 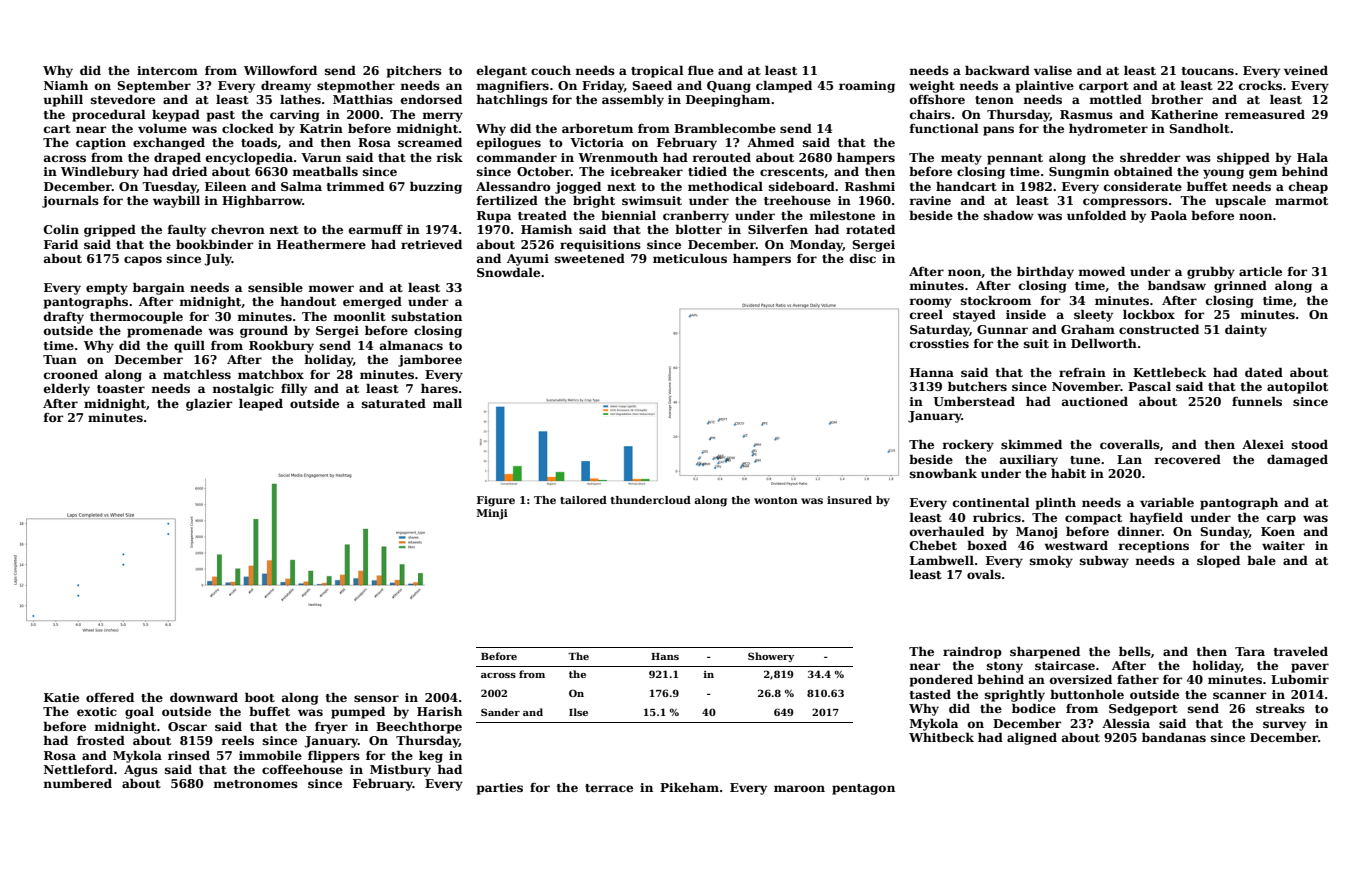 What do you see at coordinates (261, 404) in the screenshot?
I see `leaped` at bounding box center [261, 404].
